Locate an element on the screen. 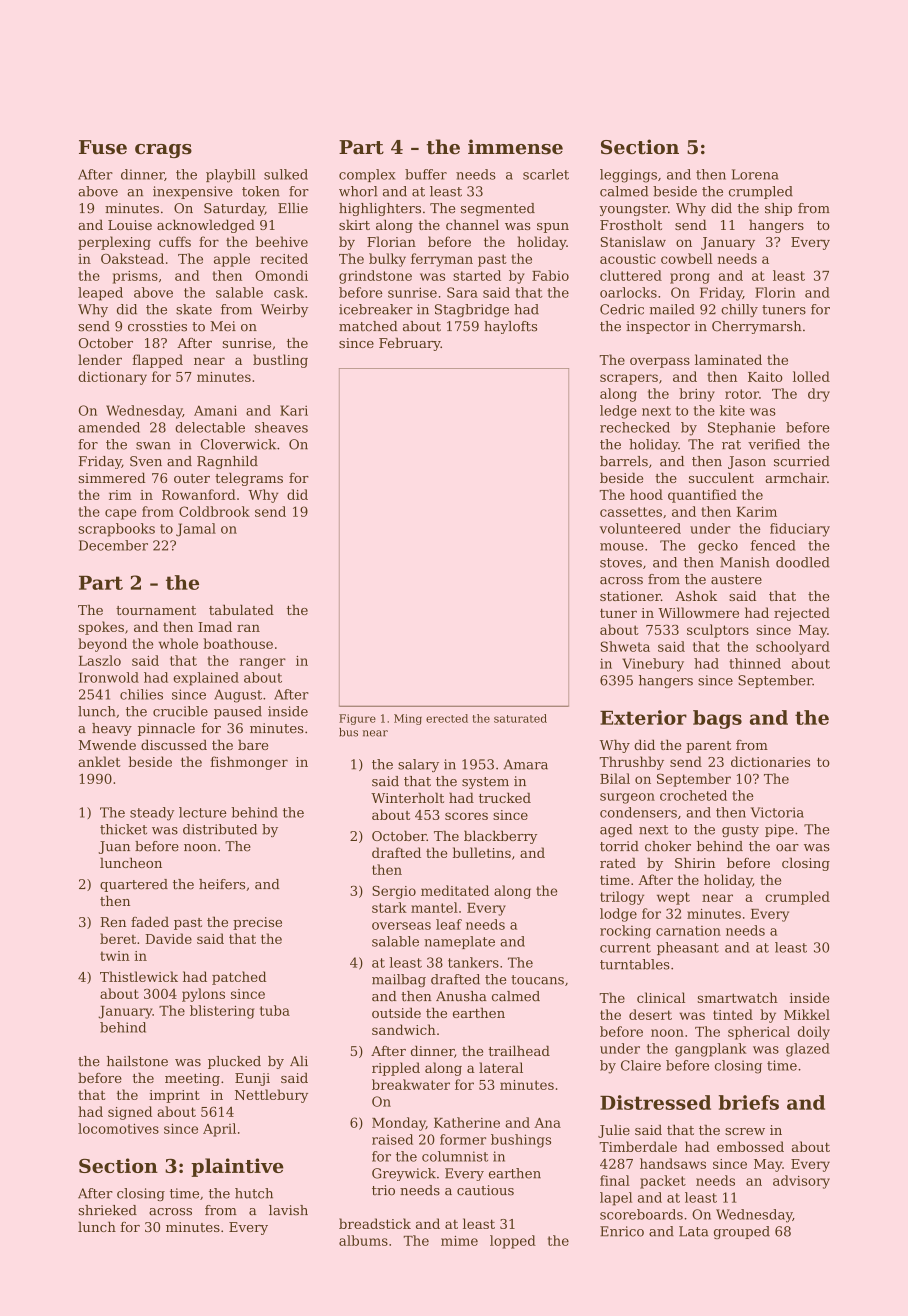 This screenshot has height=1316, width=908. complex is located at coordinates (367, 175).
